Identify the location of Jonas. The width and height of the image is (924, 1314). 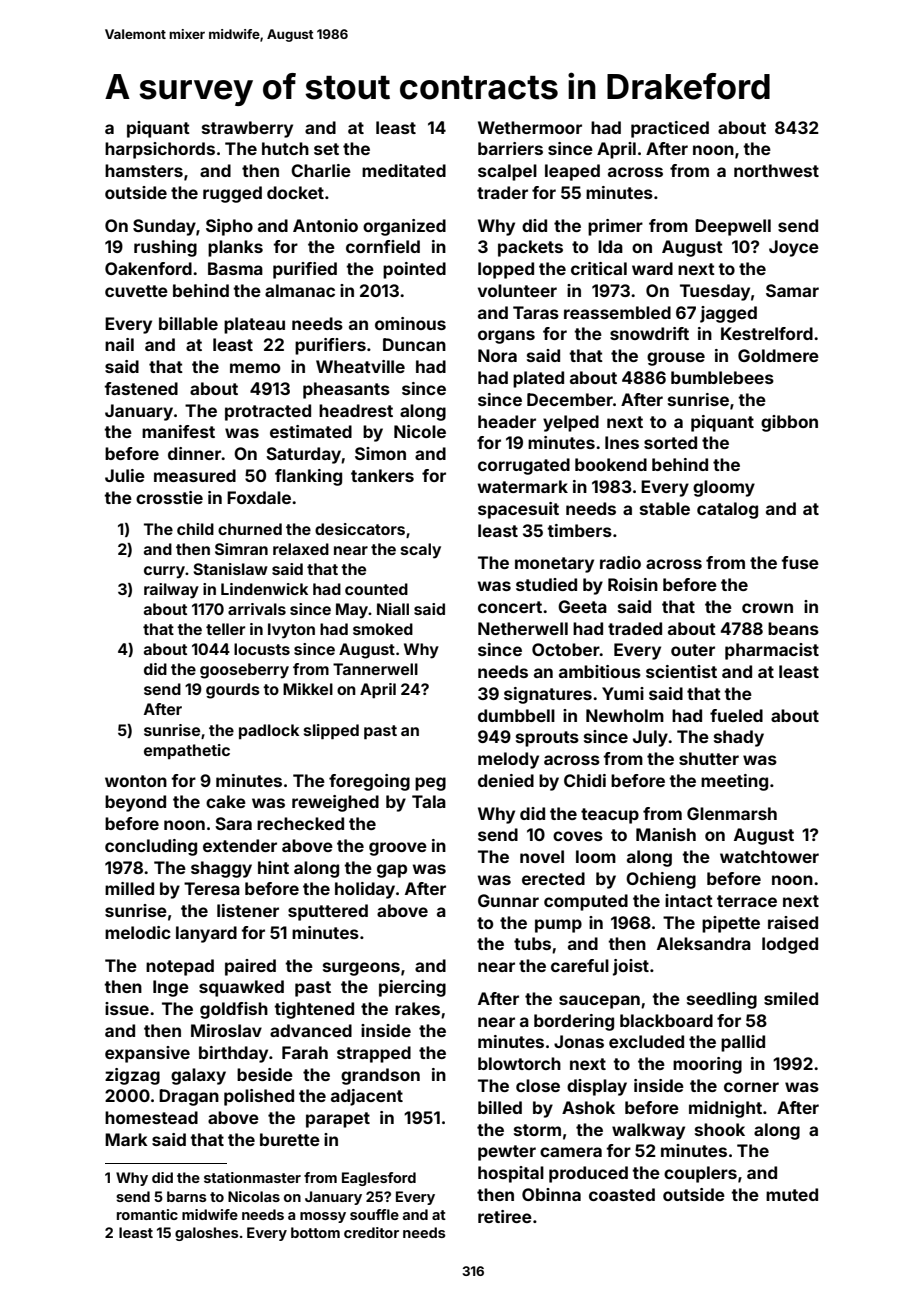
(579, 1041).
